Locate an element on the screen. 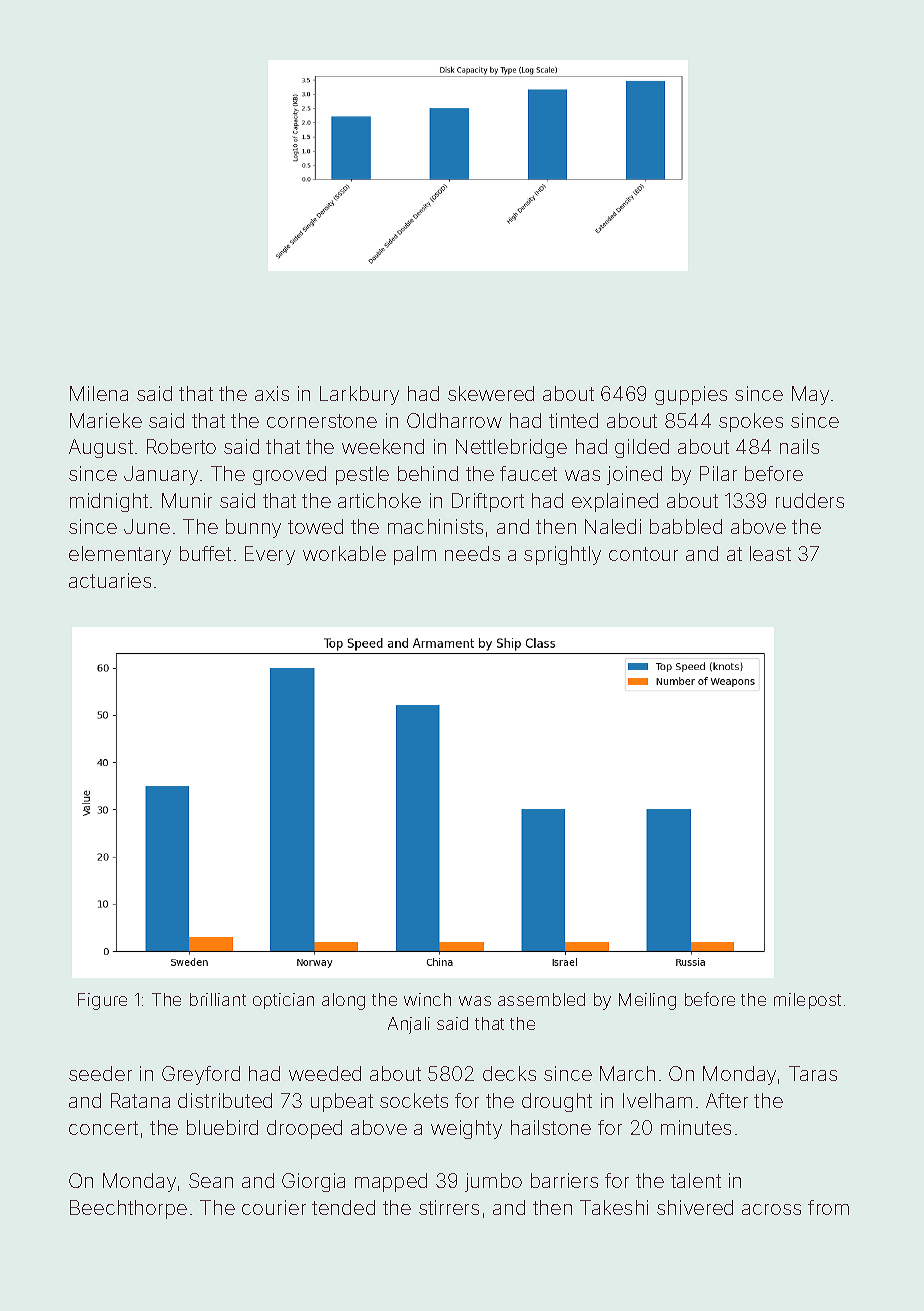 This screenshot has width=924, height=1311. decks is located at coordinates (509, 1073).
